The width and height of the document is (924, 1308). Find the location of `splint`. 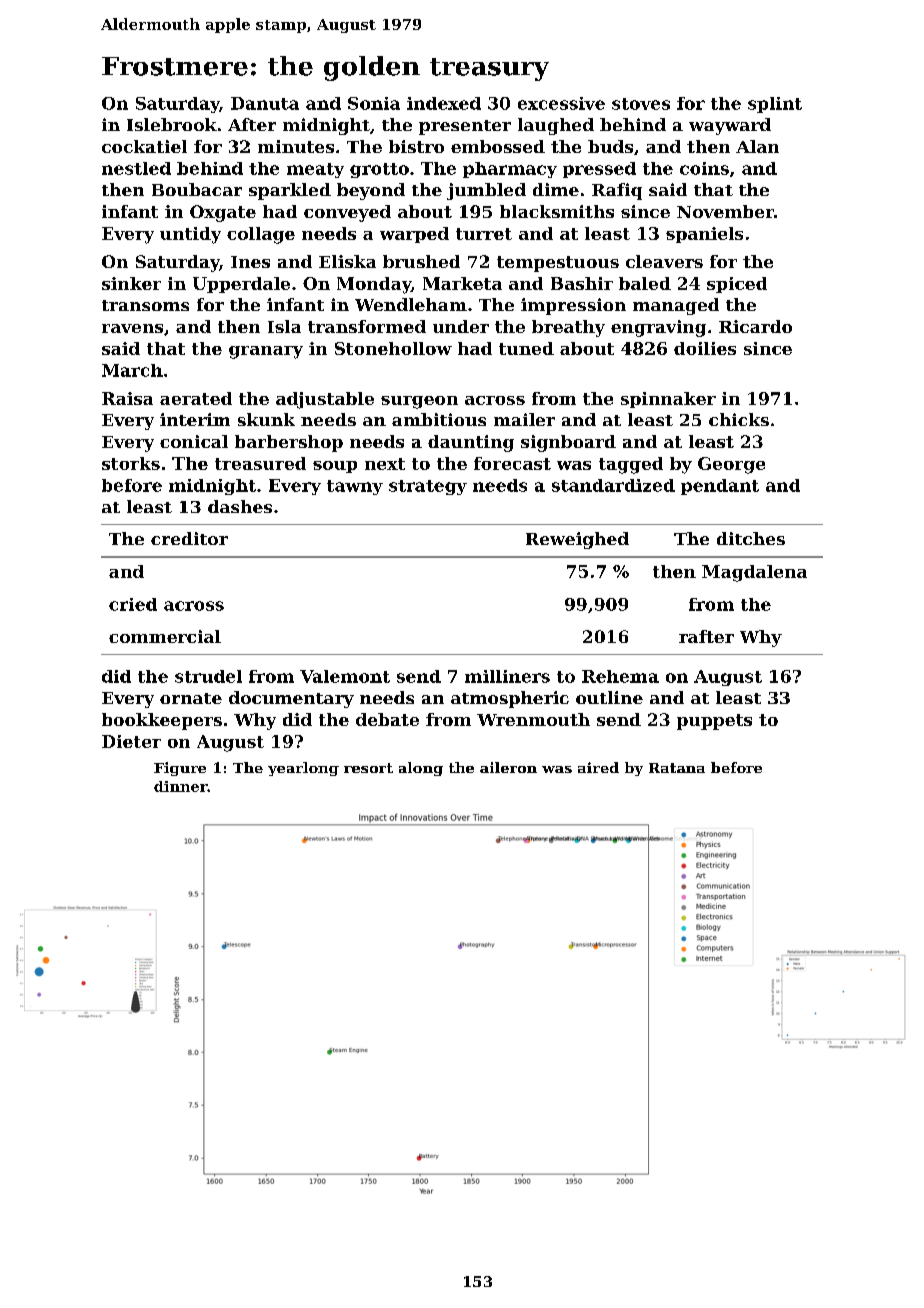

splint is located at coordinates (775, 105).
